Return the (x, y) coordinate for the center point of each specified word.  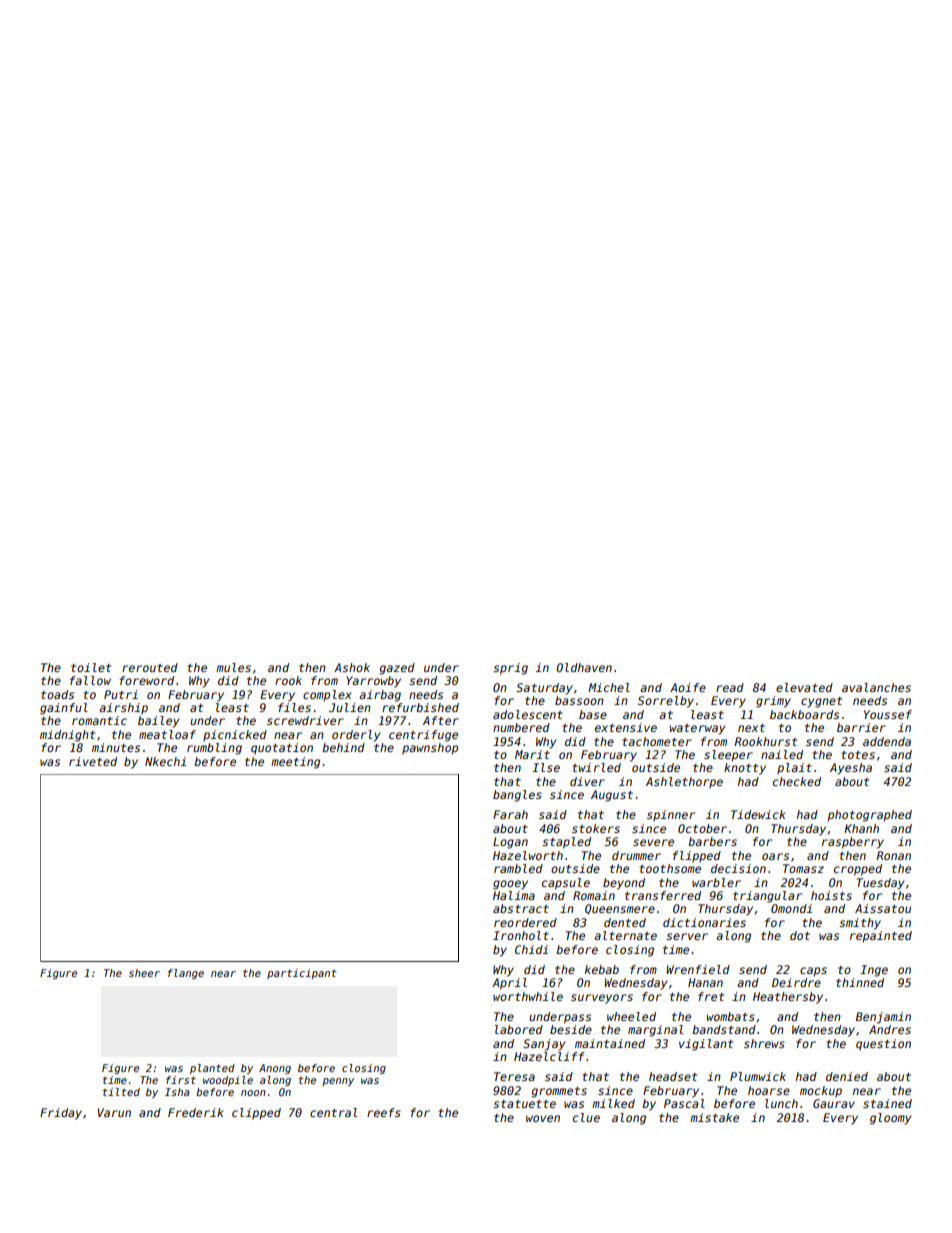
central (333, 1112)
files (294, 707)
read (730, 687)
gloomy (890, 1119)
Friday (61, 1114)
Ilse (546, 767)
